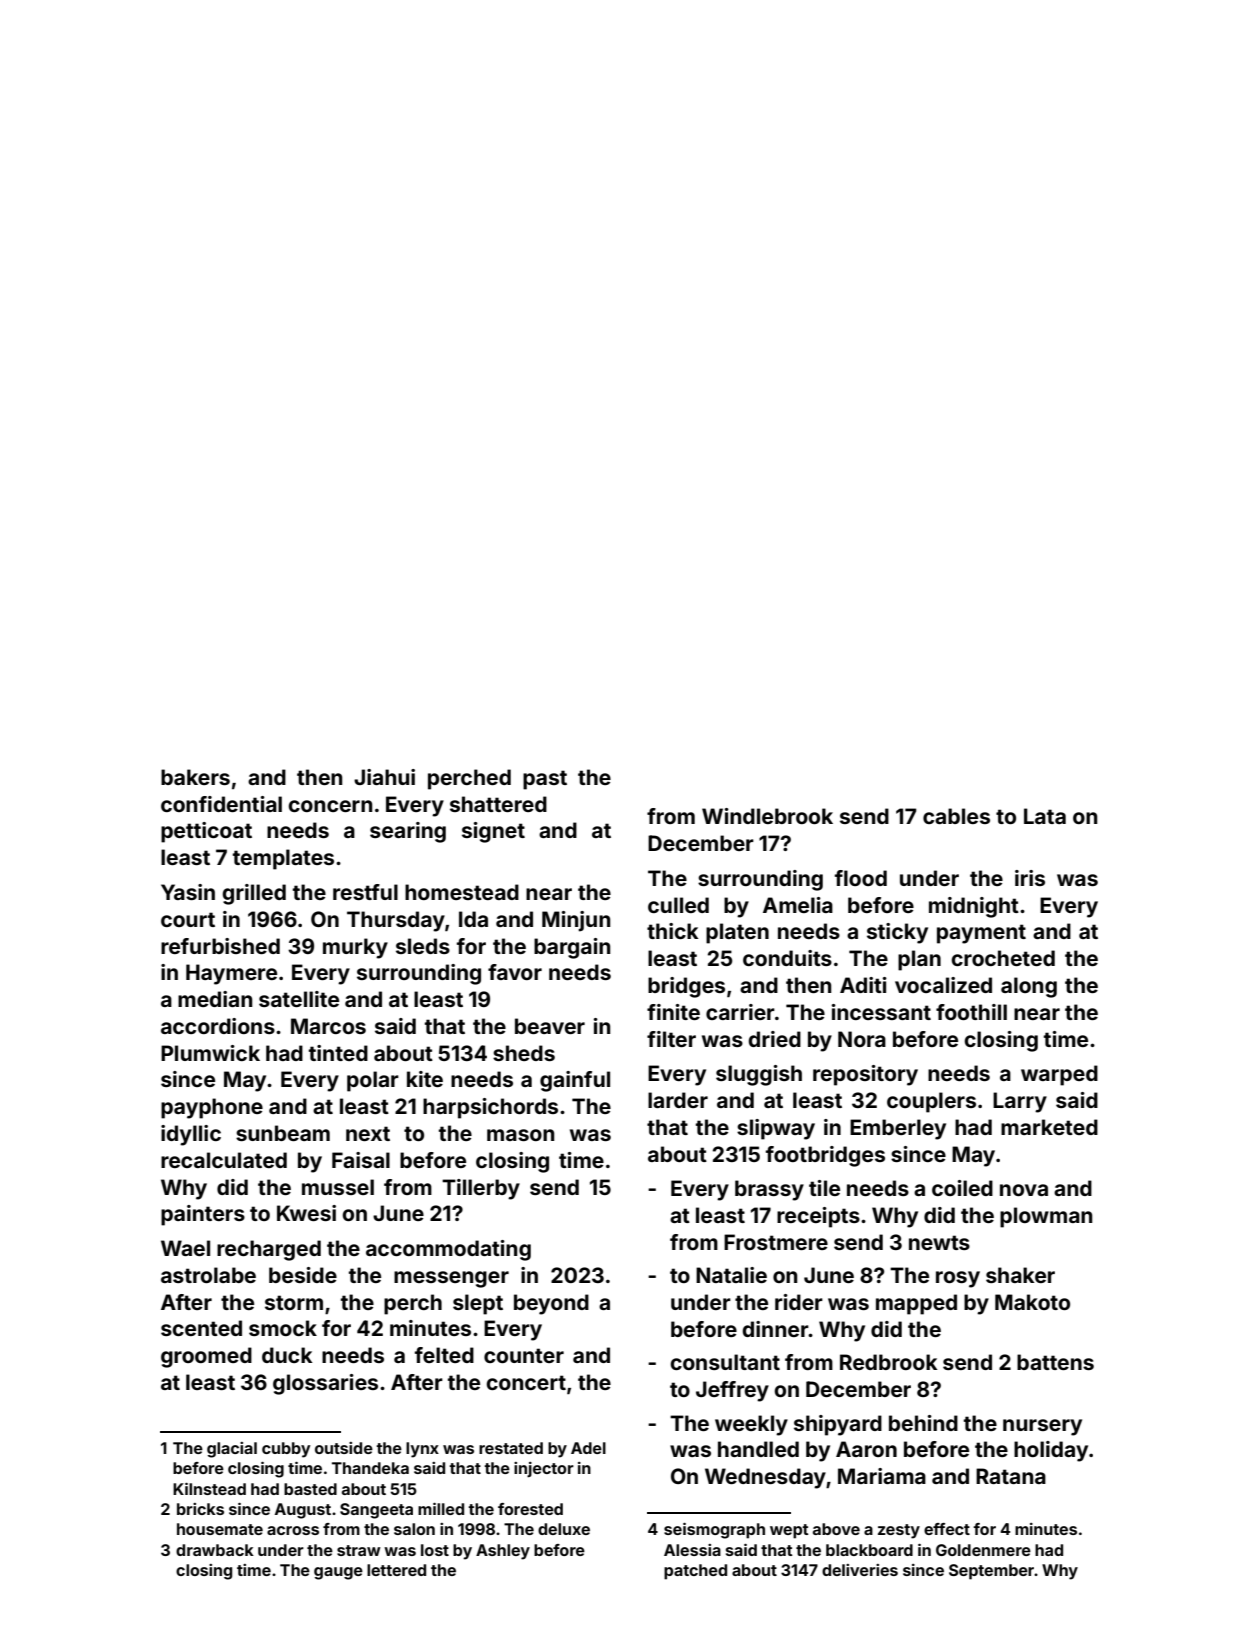  I want to click on templates, so click(283, 859).
